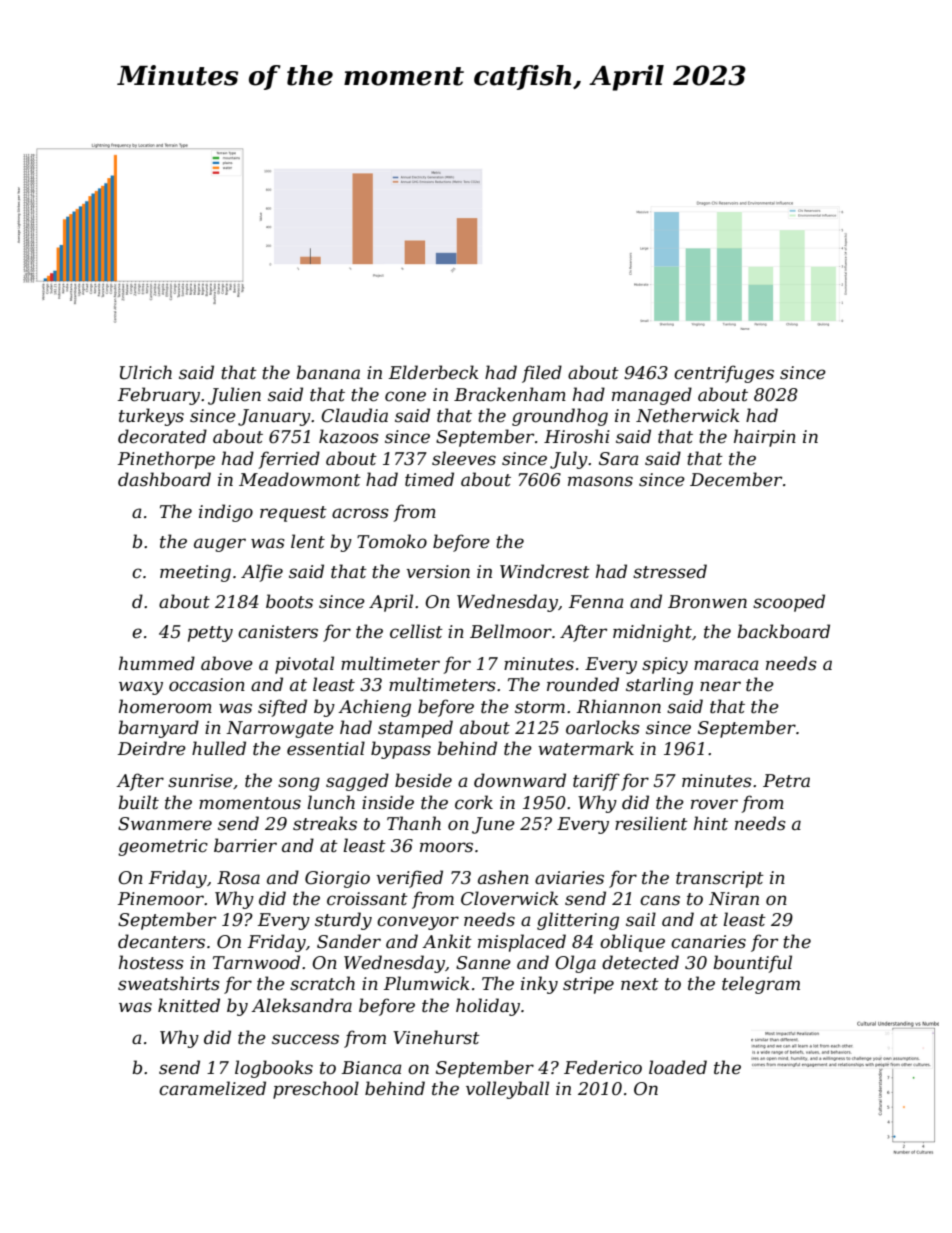 This screenshot has width=952, height=1233. I want to click on Rosa, so click(238, 877).
